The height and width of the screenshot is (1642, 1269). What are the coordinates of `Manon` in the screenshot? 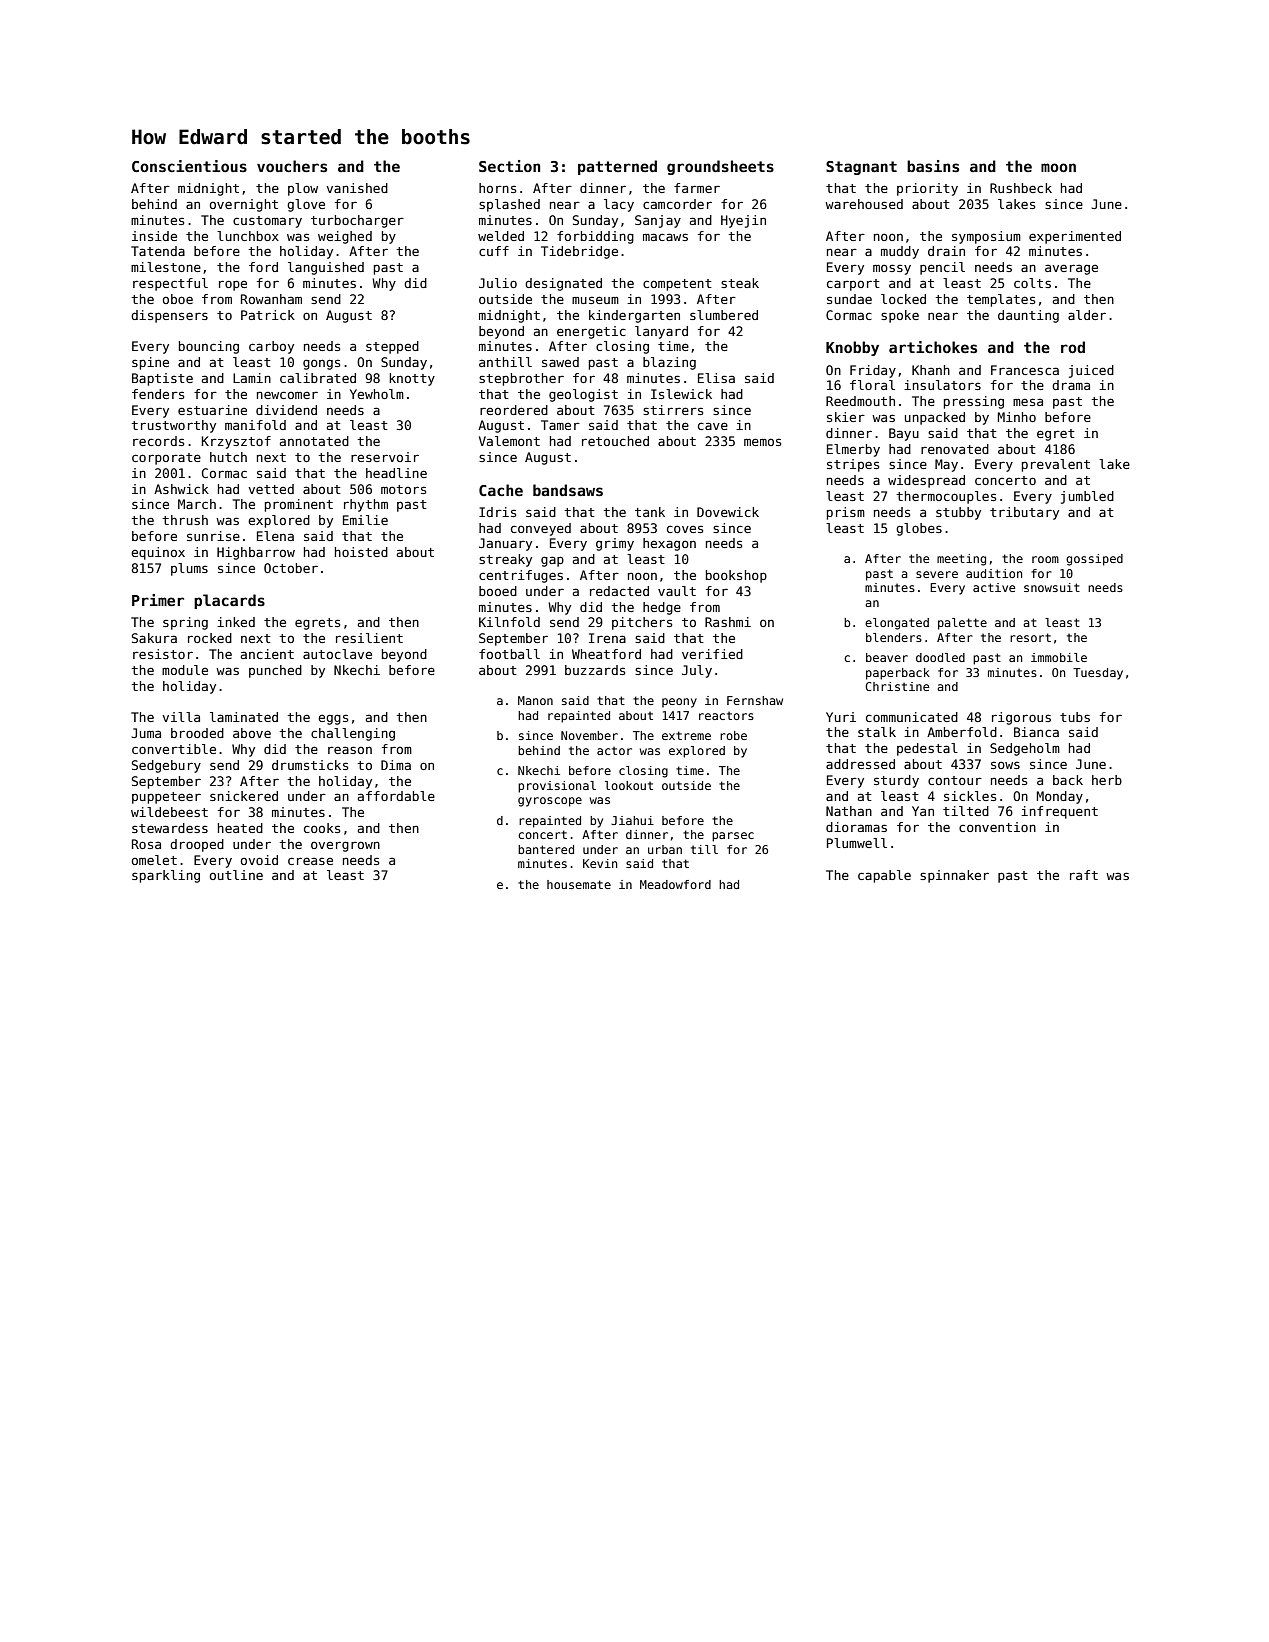 It's located at (535, 700).
